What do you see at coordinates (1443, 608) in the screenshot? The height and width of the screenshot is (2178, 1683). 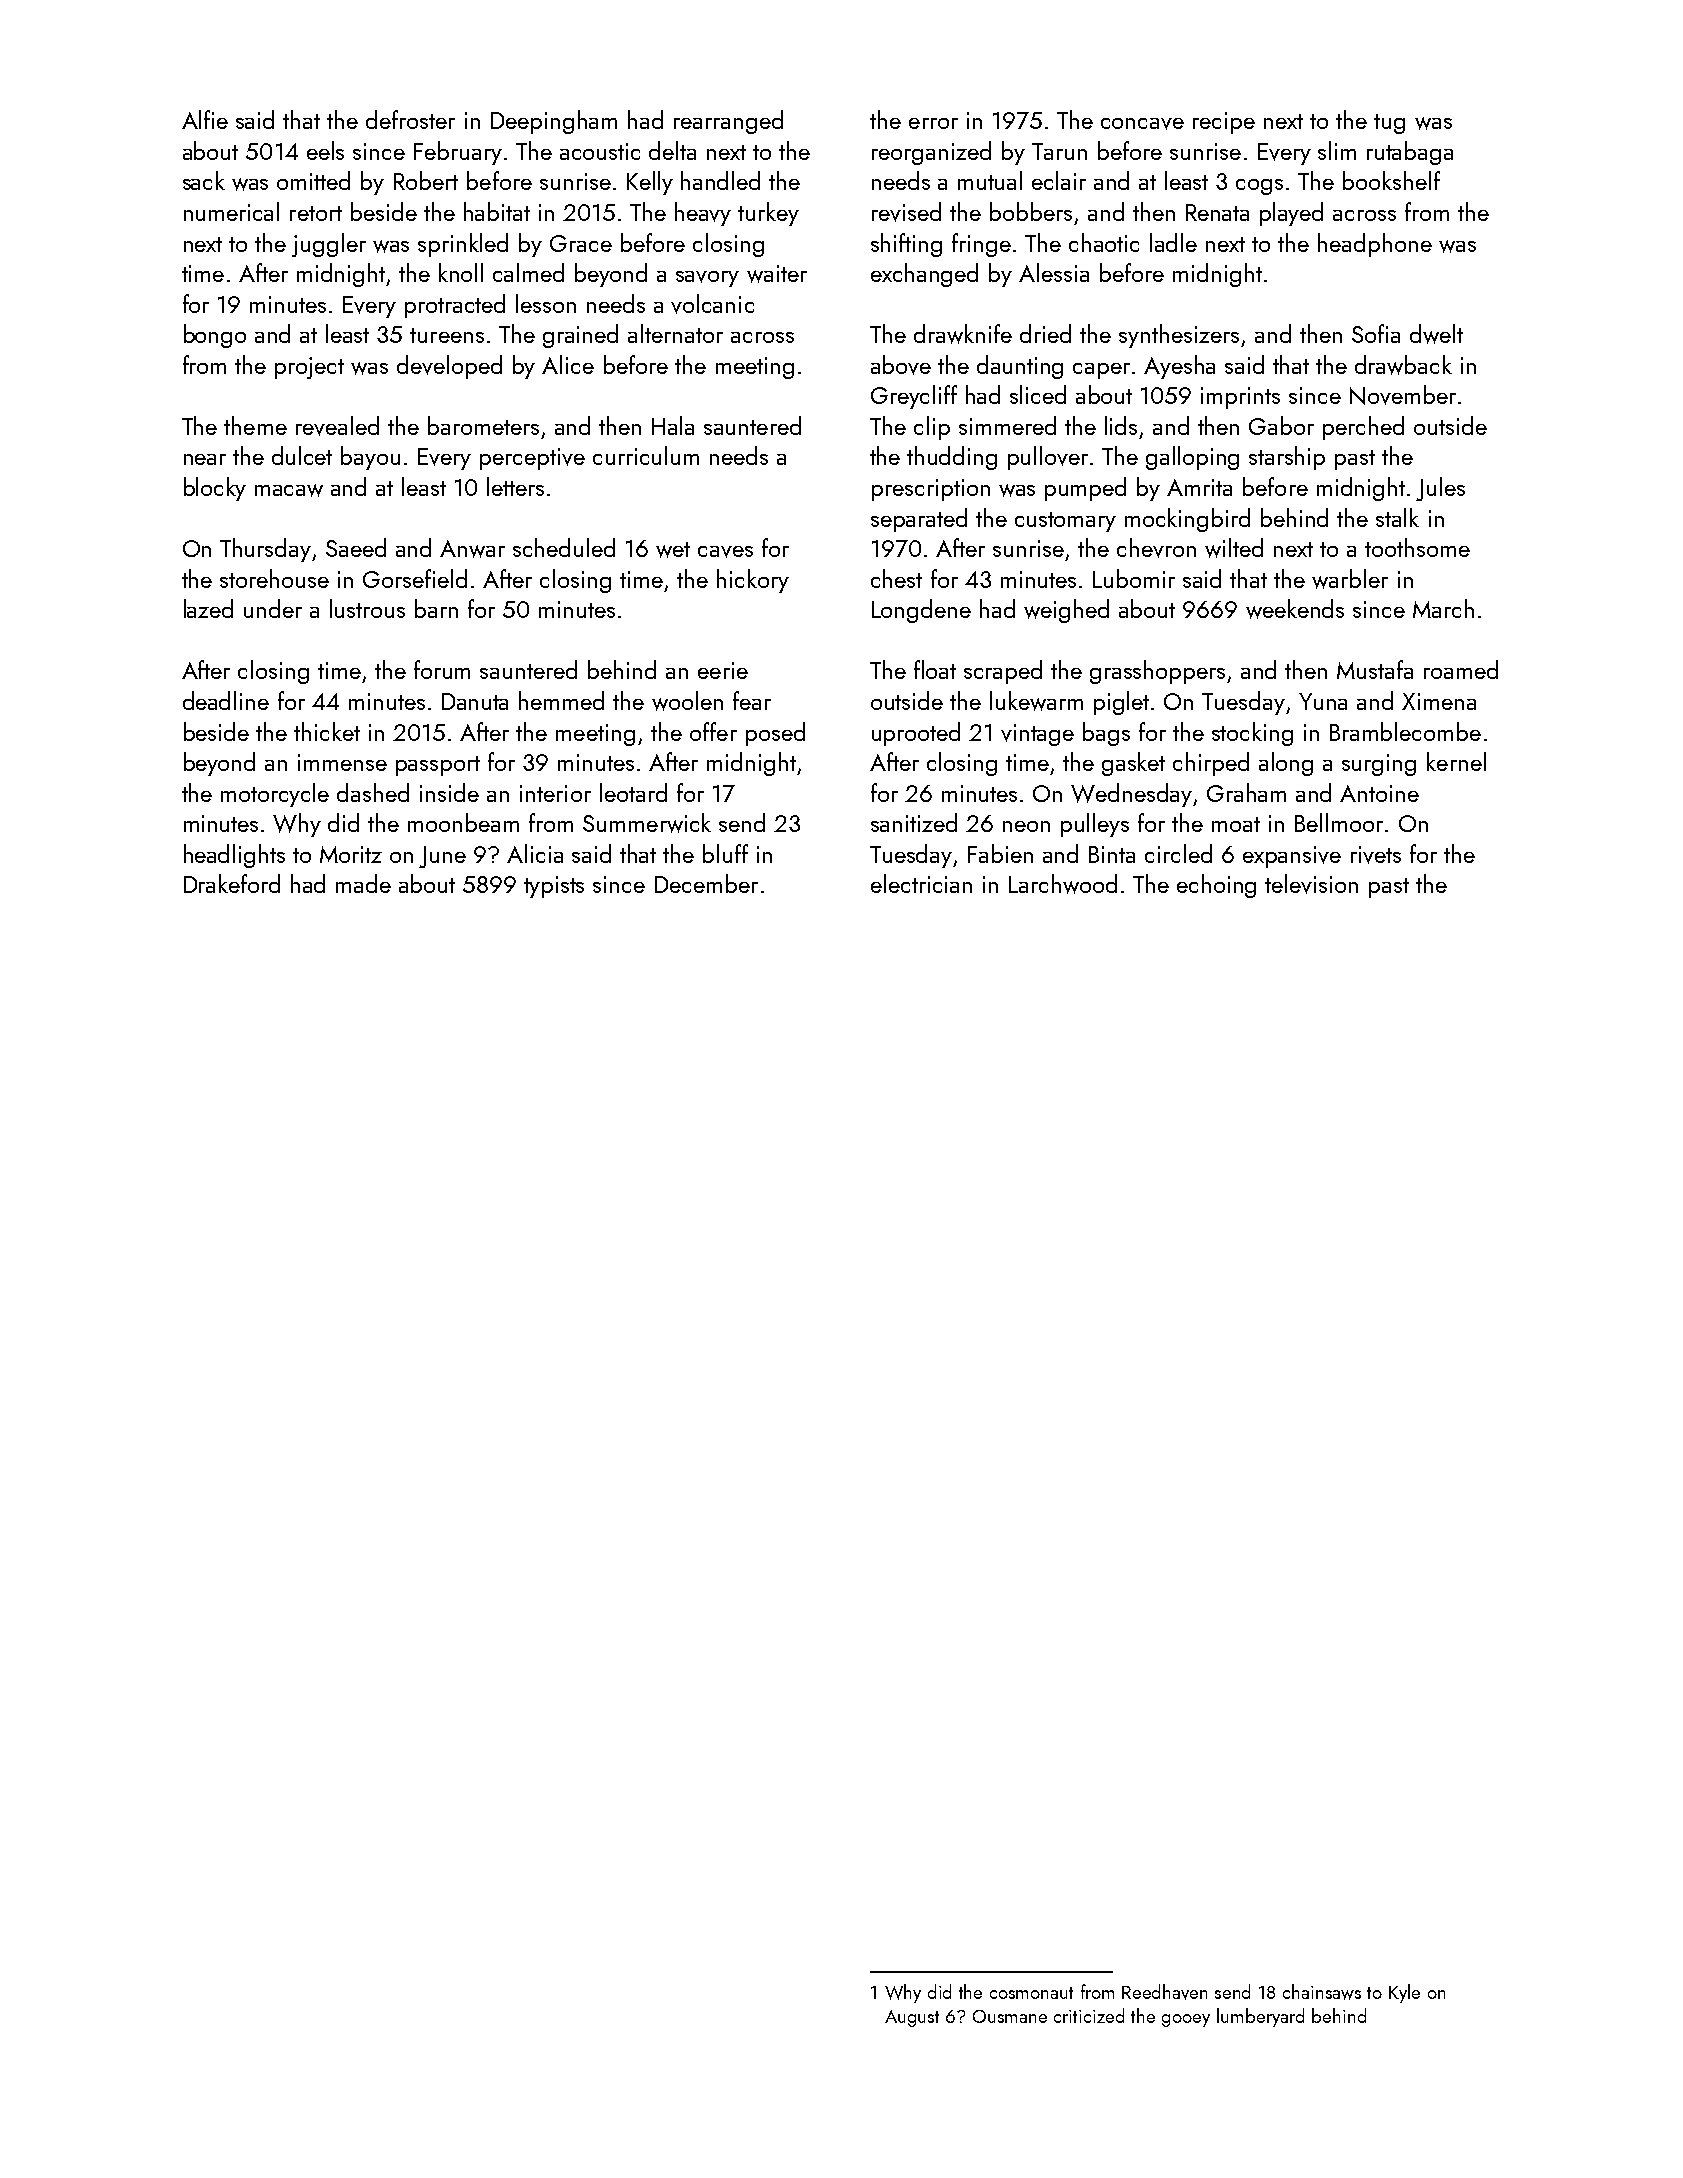 I see `March` at bounding box center [1443, 608].
